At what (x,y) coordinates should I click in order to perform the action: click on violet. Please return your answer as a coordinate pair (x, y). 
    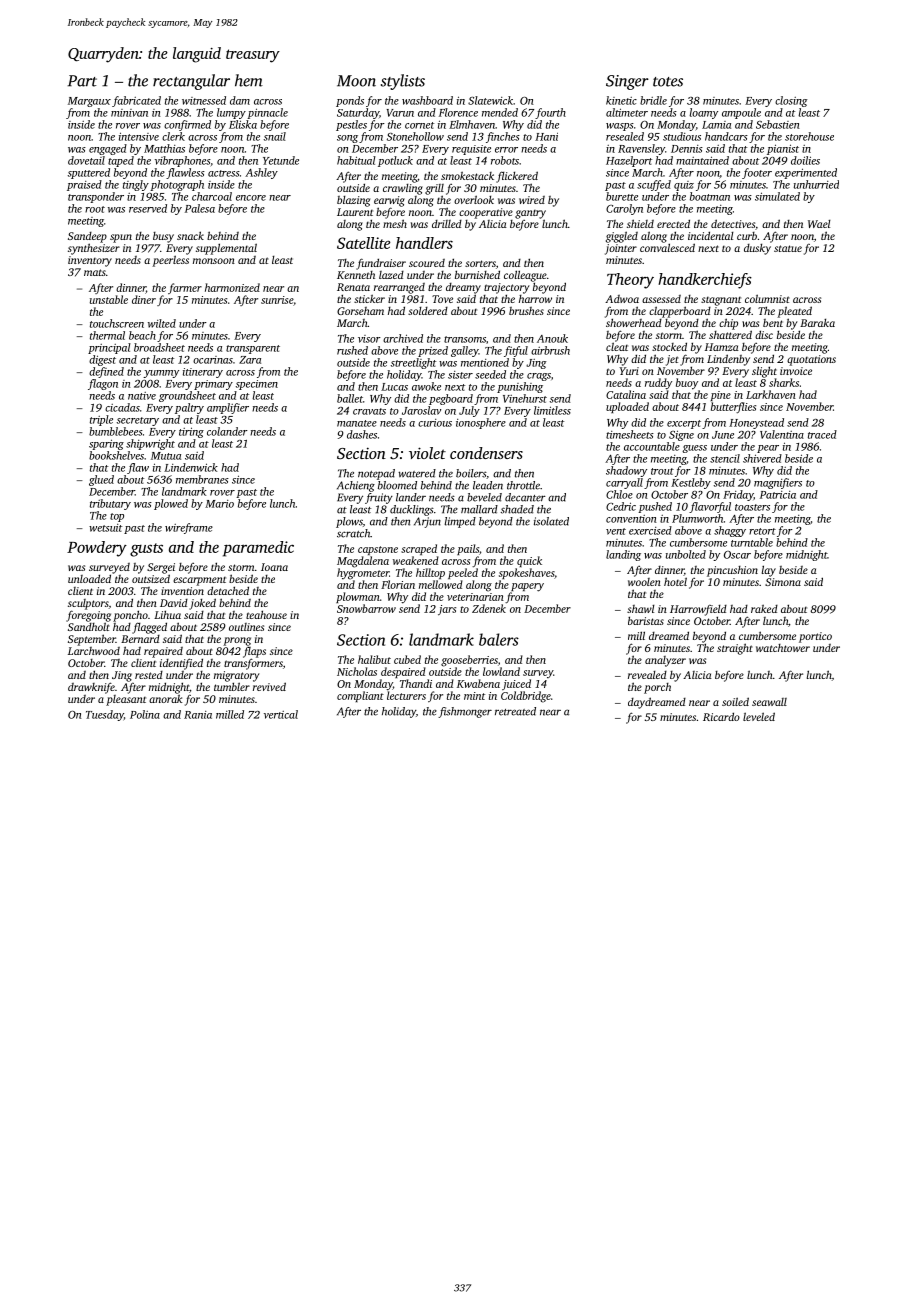
    Looking at the image, I should click on (427, 453).
